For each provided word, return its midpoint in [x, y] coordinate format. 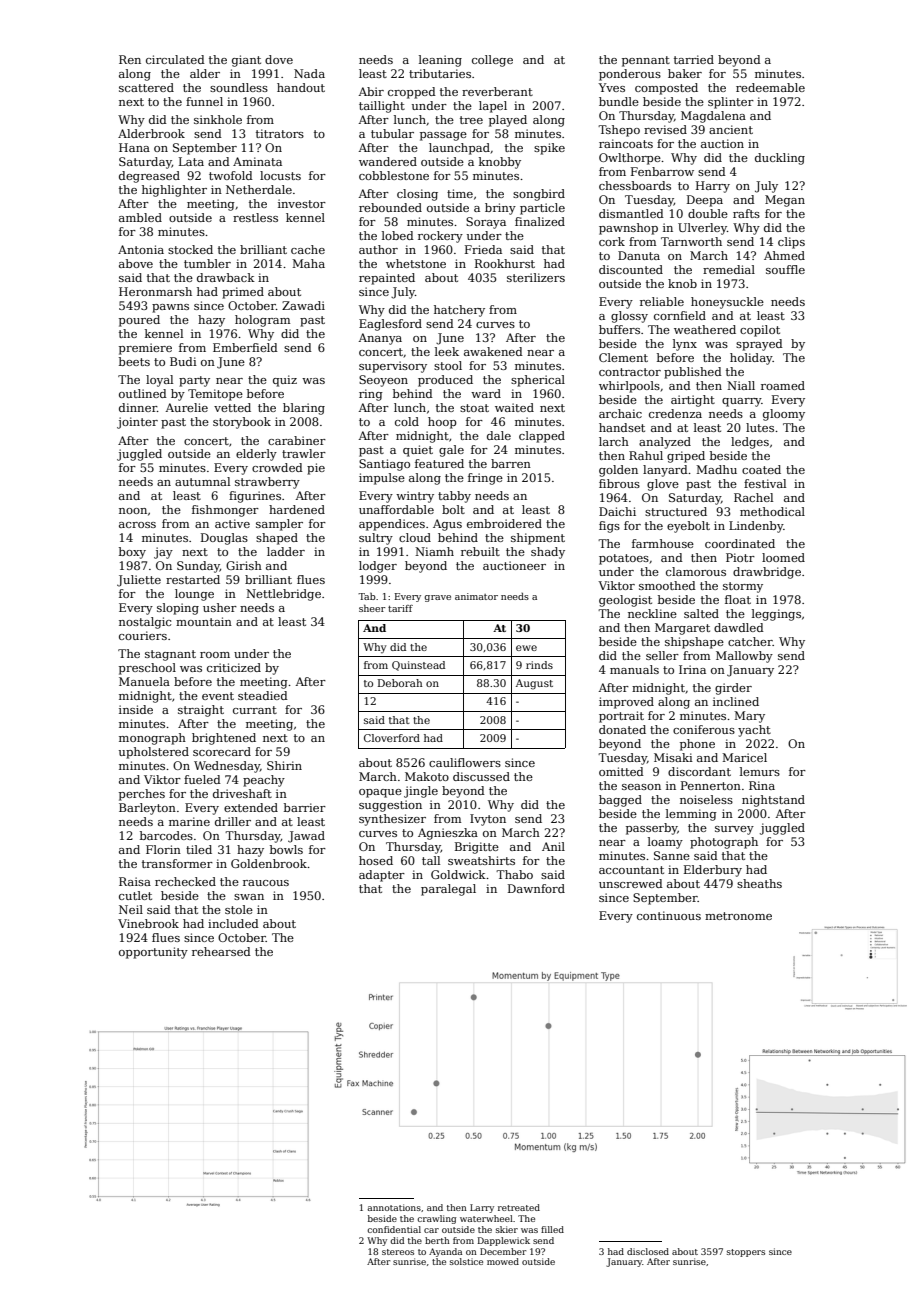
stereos [398, 1252]
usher [220, 607]
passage [443, 136]
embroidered [504, 523]
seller [662, 655]
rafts [746, 213]
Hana [134, 147]
